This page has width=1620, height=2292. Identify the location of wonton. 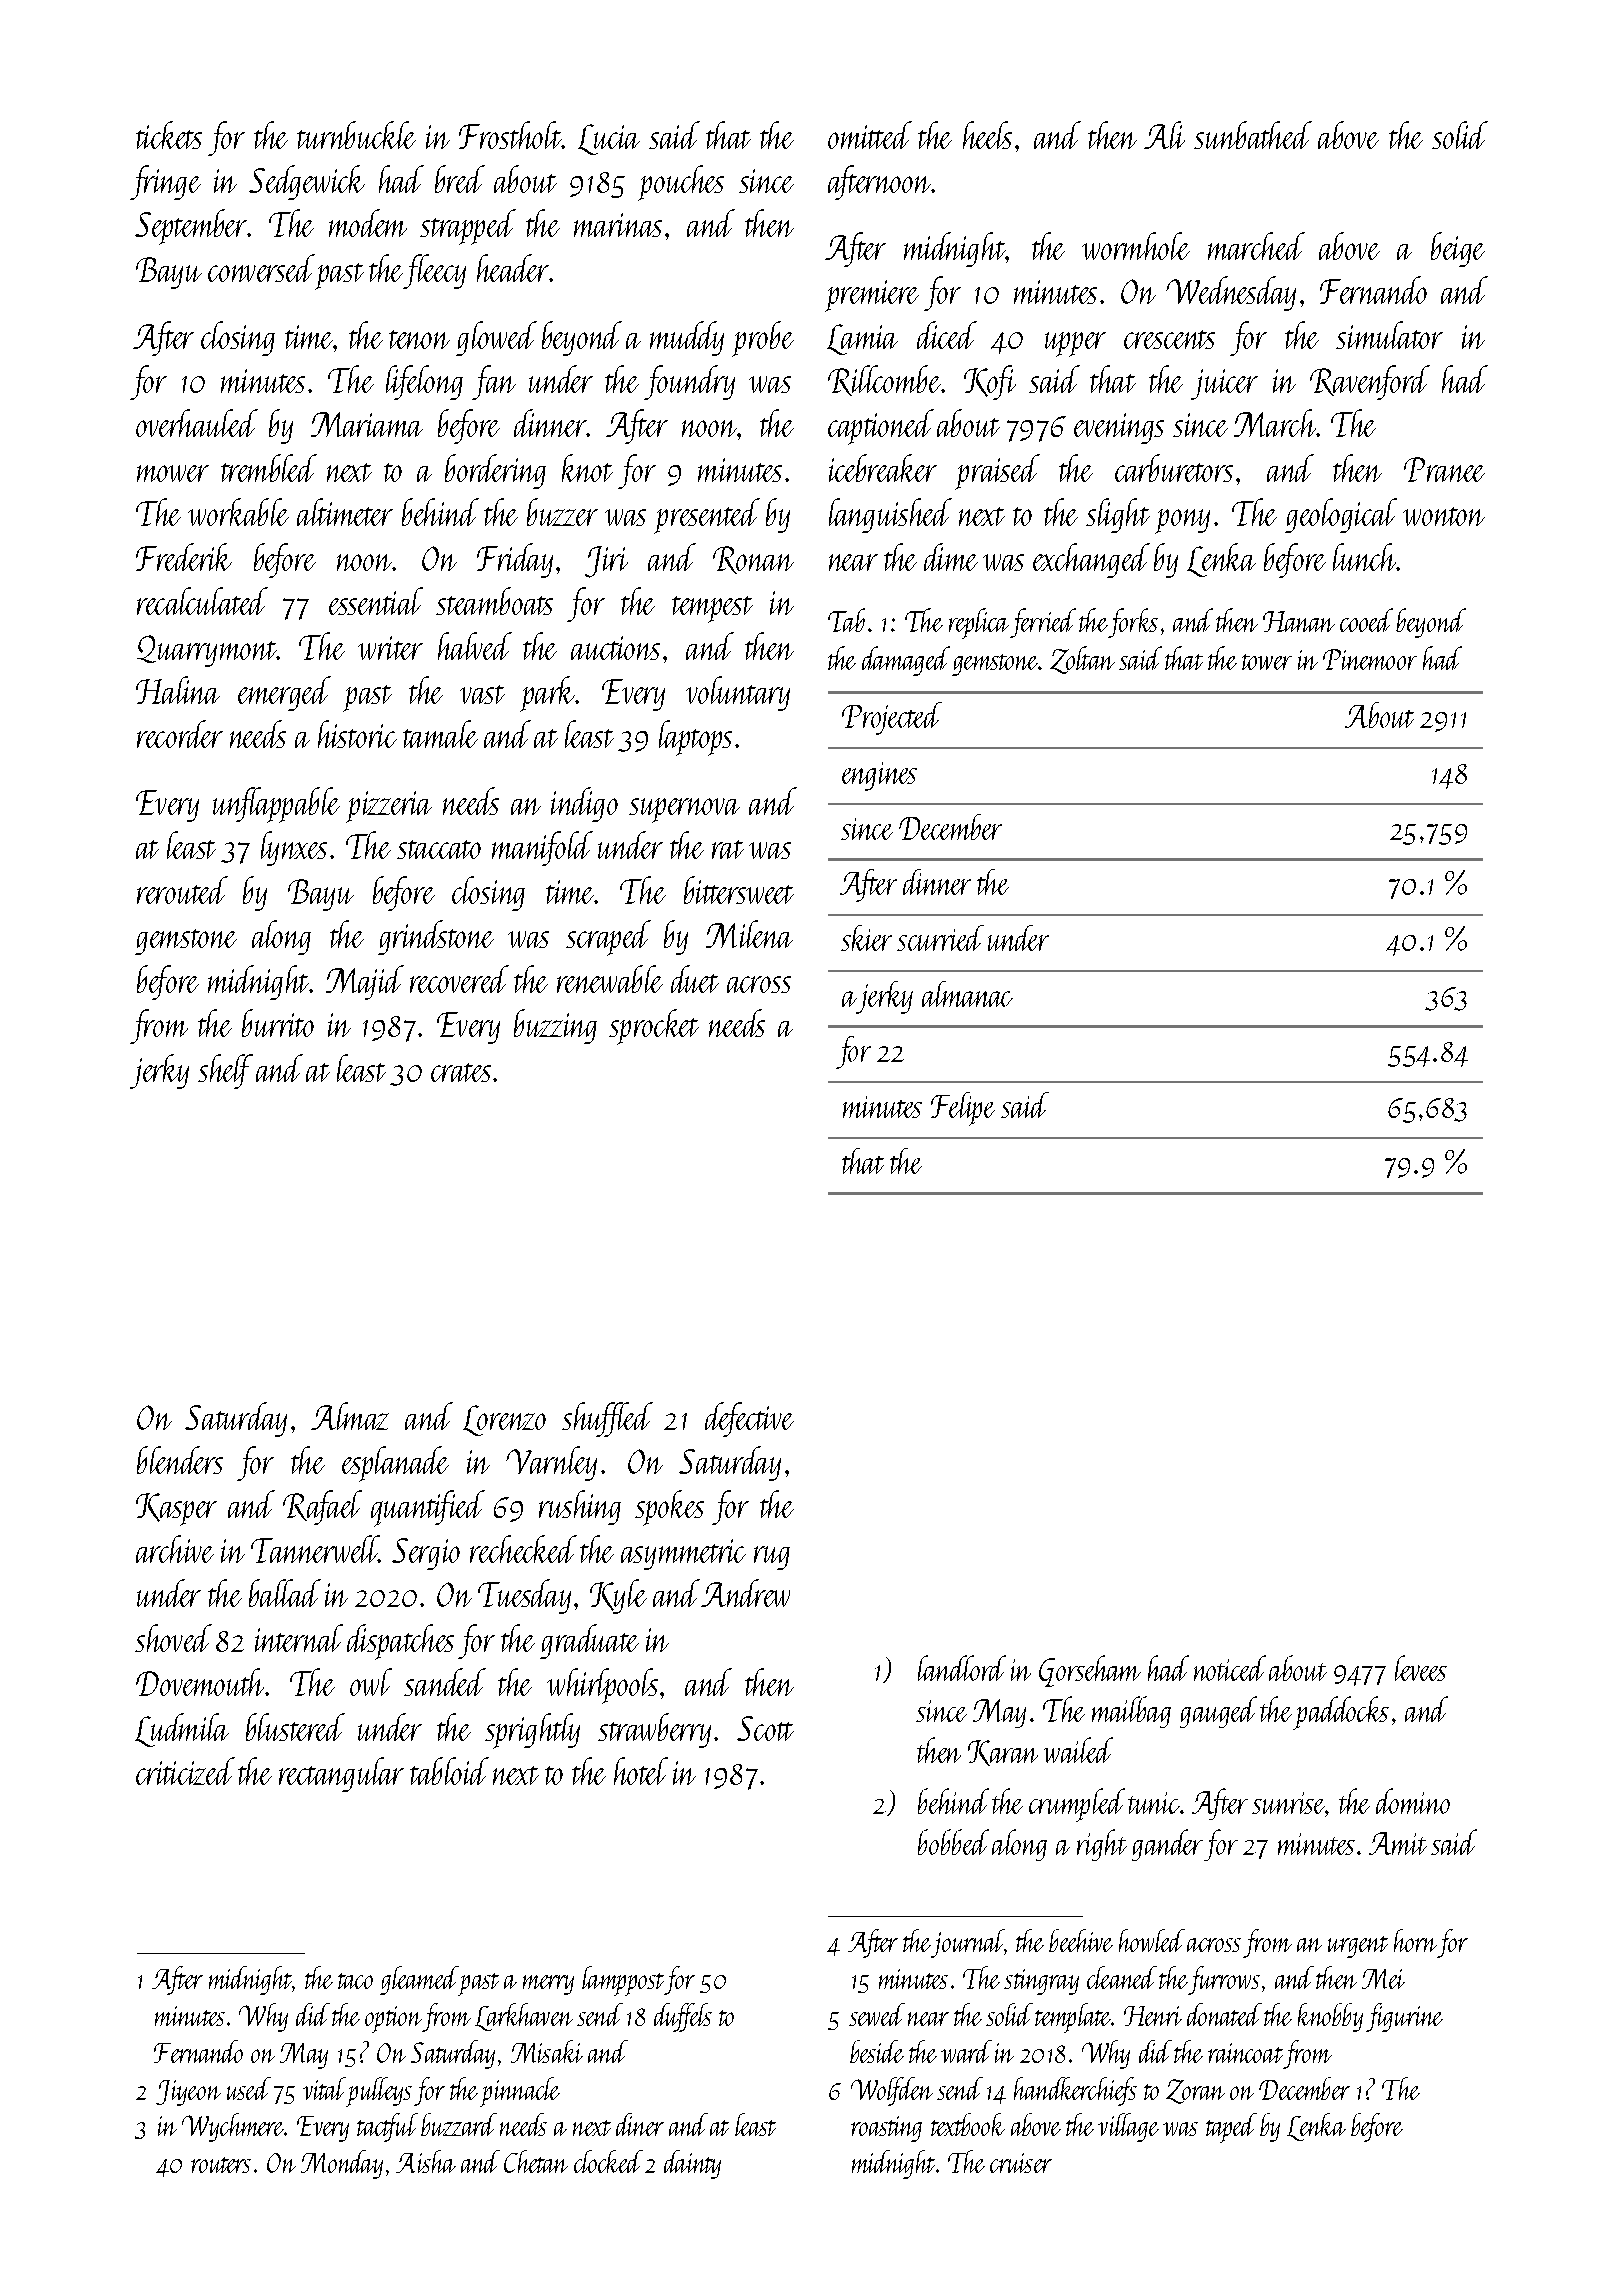
(1444, 516).
